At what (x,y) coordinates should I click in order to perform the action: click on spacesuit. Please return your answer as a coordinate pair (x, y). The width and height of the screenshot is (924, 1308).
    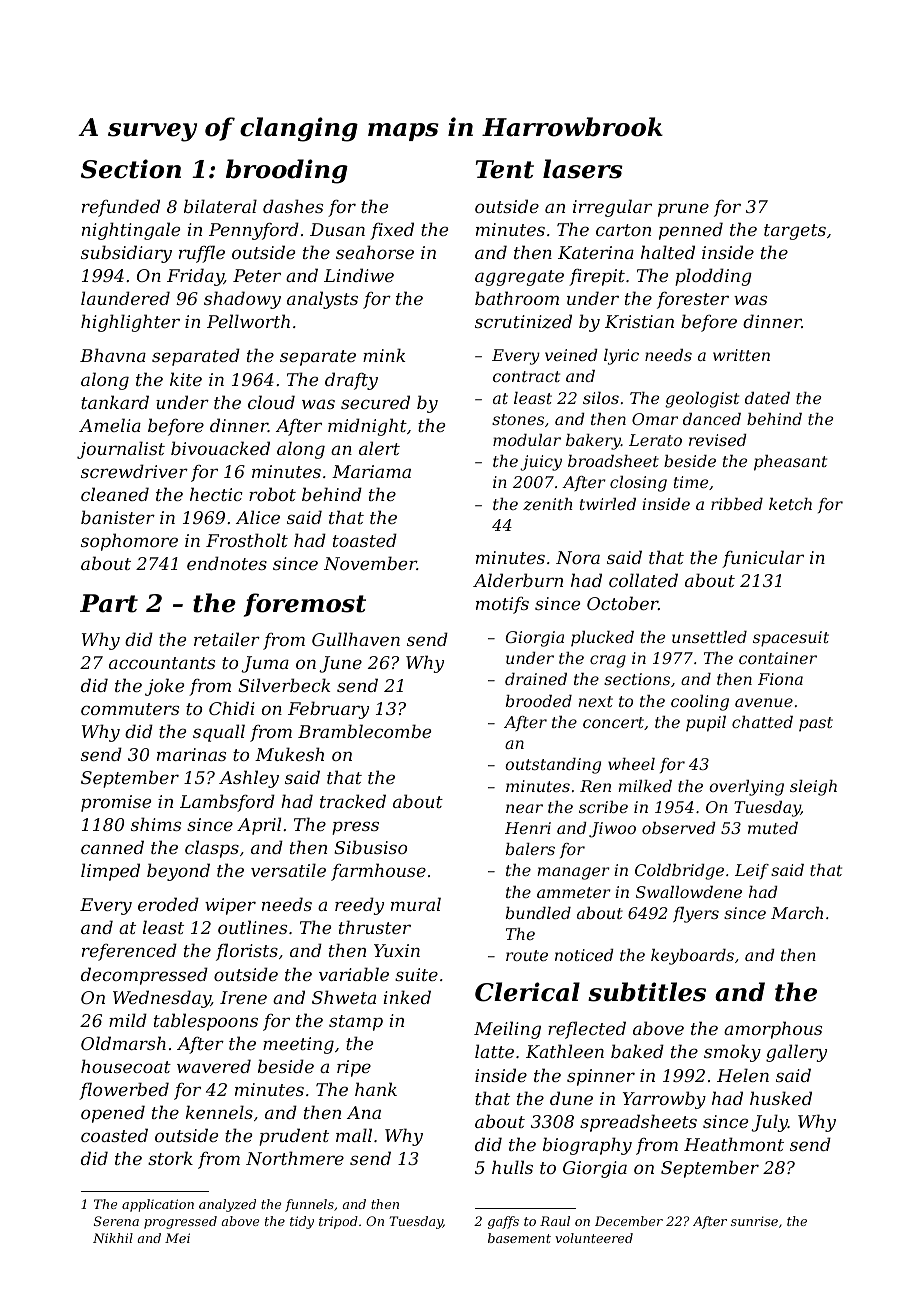
    Looking at the image, I should click on (791, 639).
